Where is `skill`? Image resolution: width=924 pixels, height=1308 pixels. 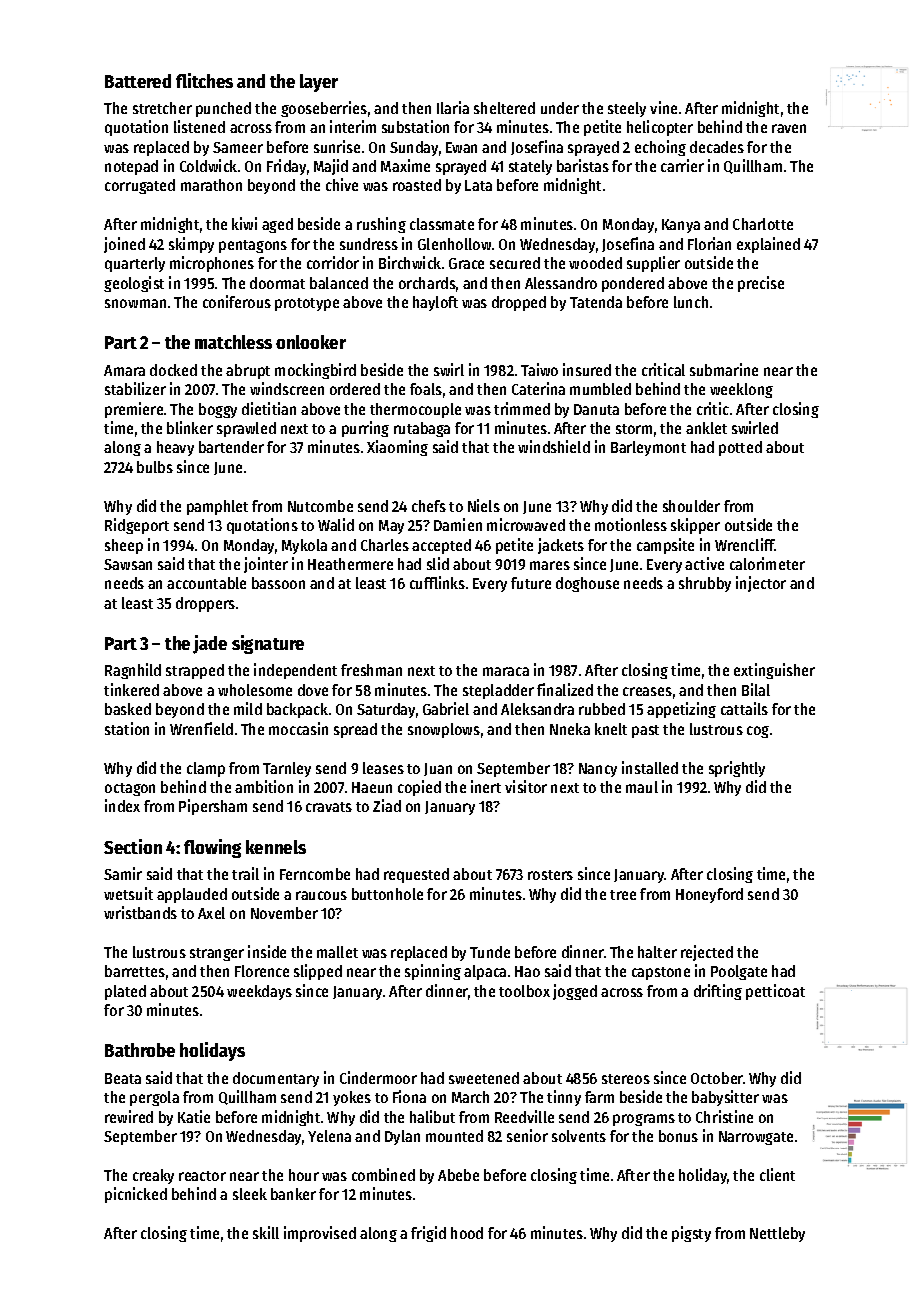
skill is located at coordinates (266, 1232).
